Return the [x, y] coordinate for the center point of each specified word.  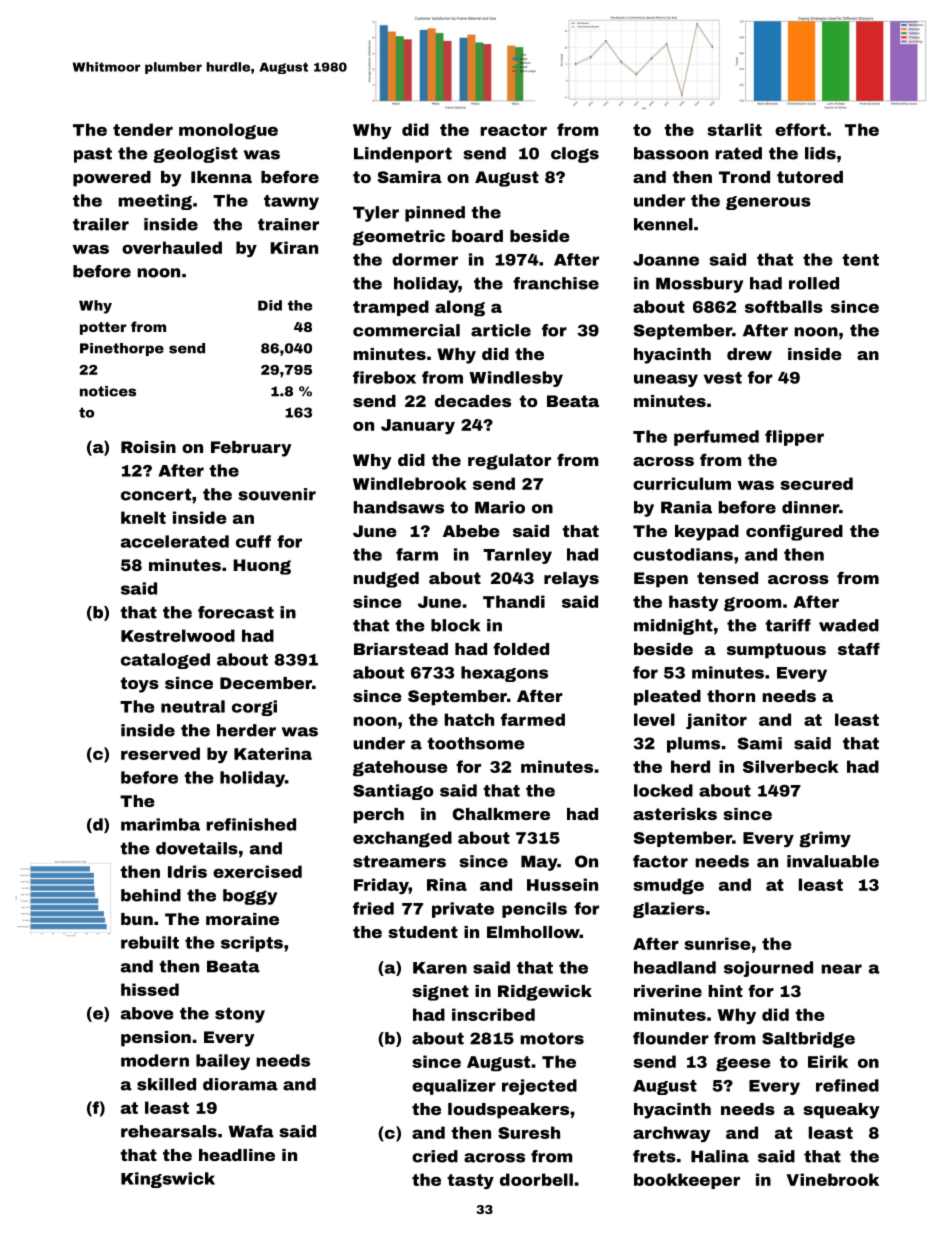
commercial [406, 330]
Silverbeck [791, 766]
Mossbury [699, 285]
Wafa [251, 1131]
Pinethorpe [122, 349]
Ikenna [221, 177]
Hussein [562, 884]
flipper [794, 438]
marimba [160, 824]
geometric [399, 238]
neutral [193, 706]
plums [693, 745]
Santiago [393, 792]
